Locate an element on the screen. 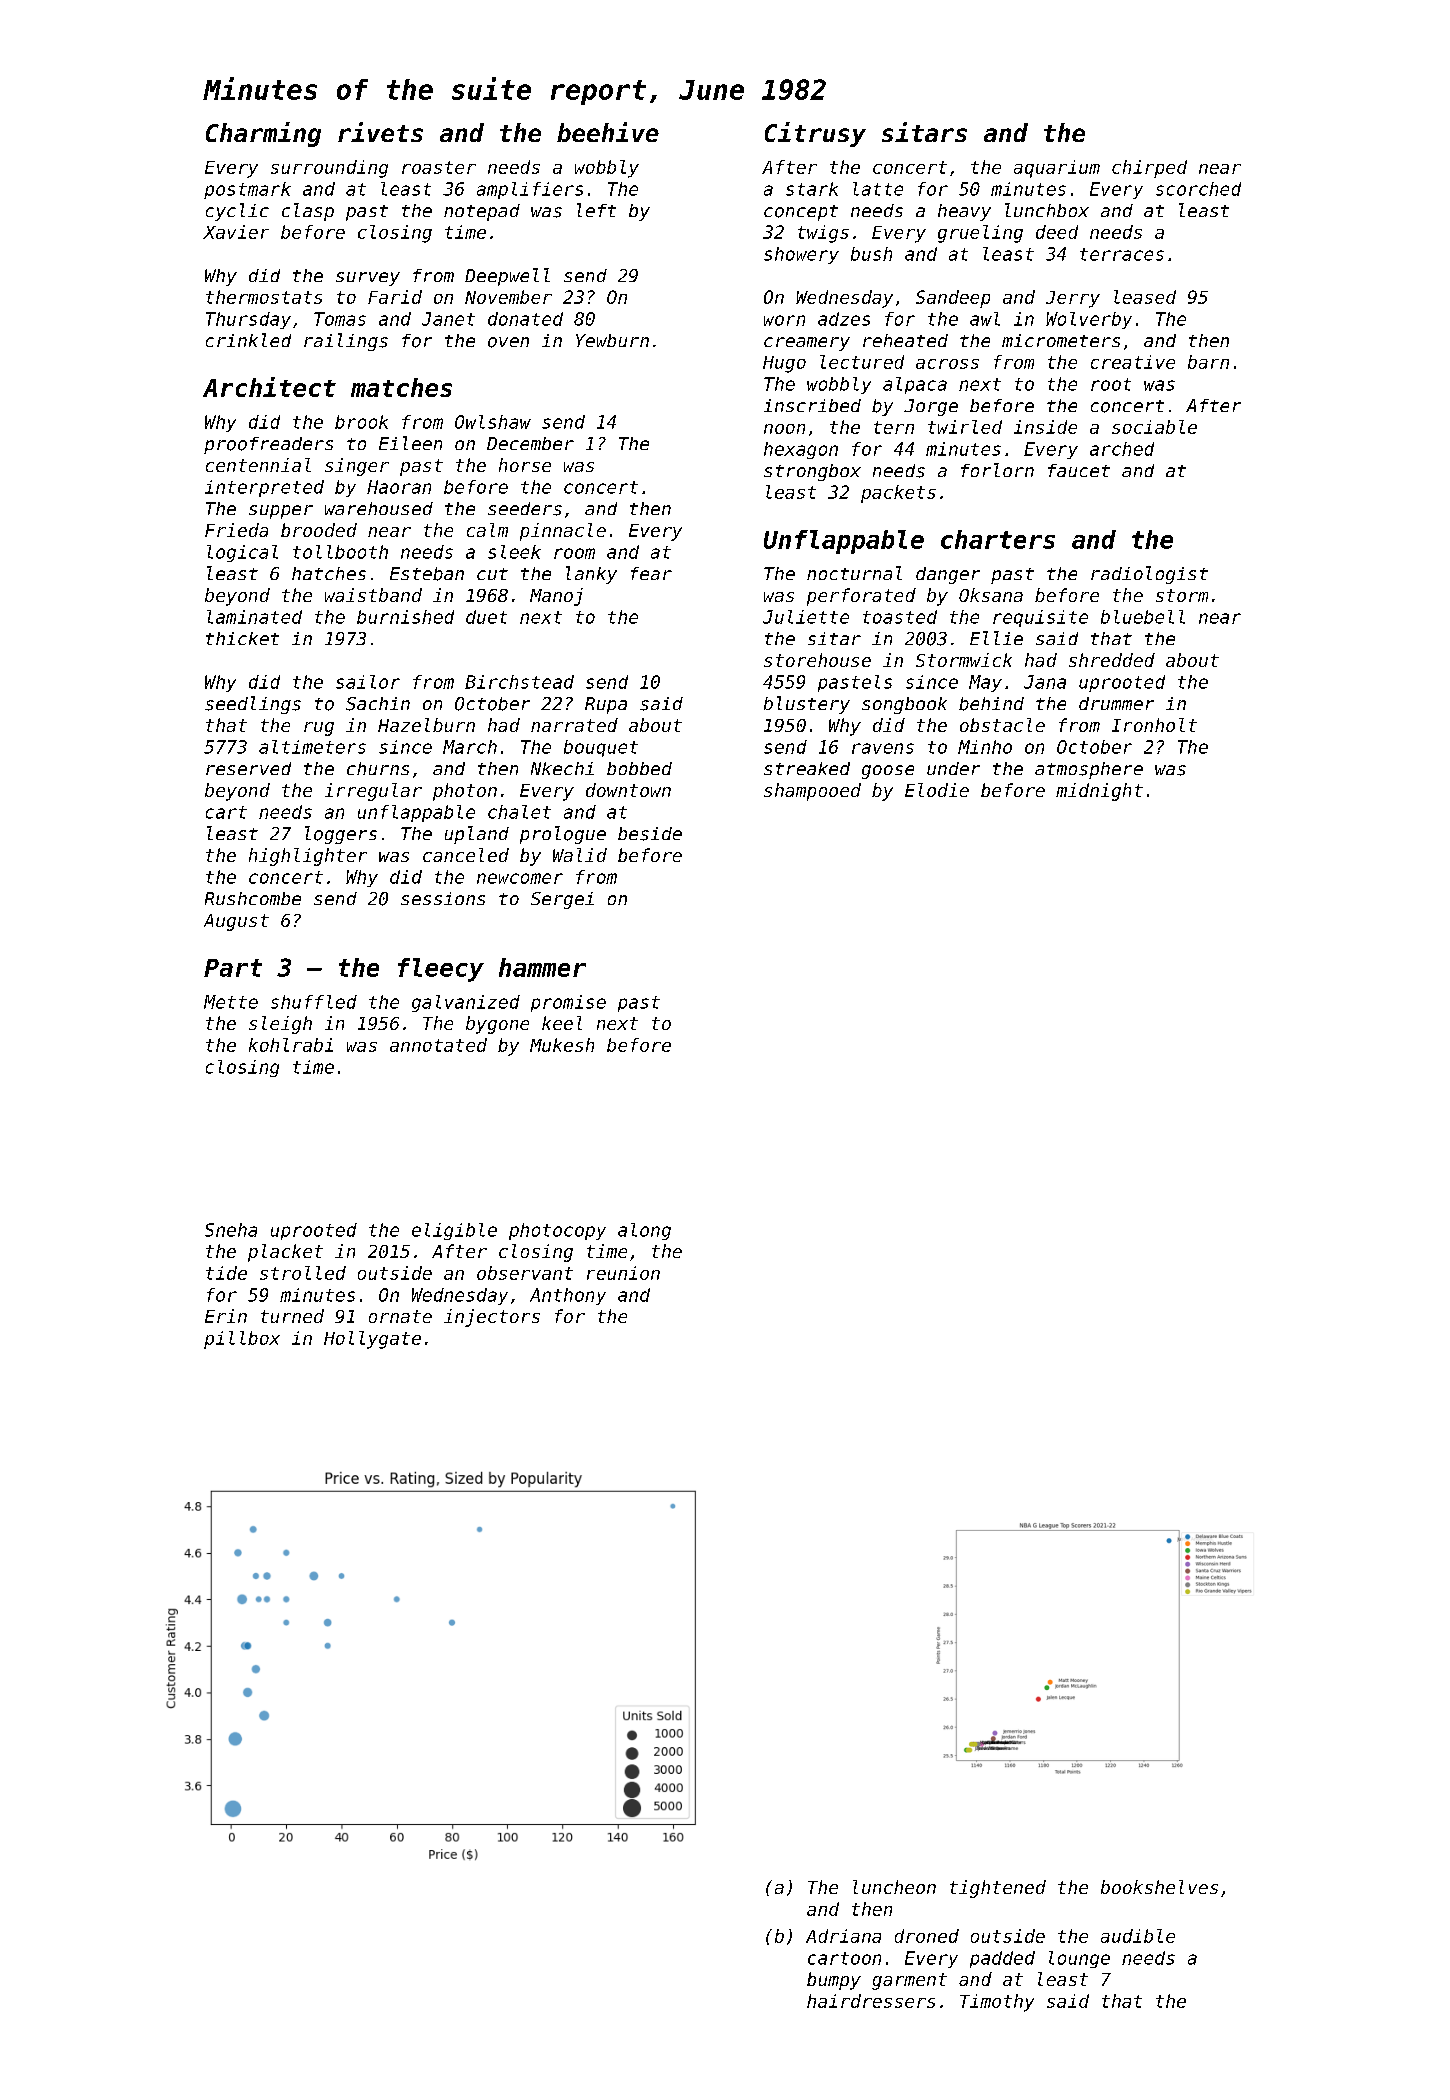  Mette is located at coordinates (231, 1002).
